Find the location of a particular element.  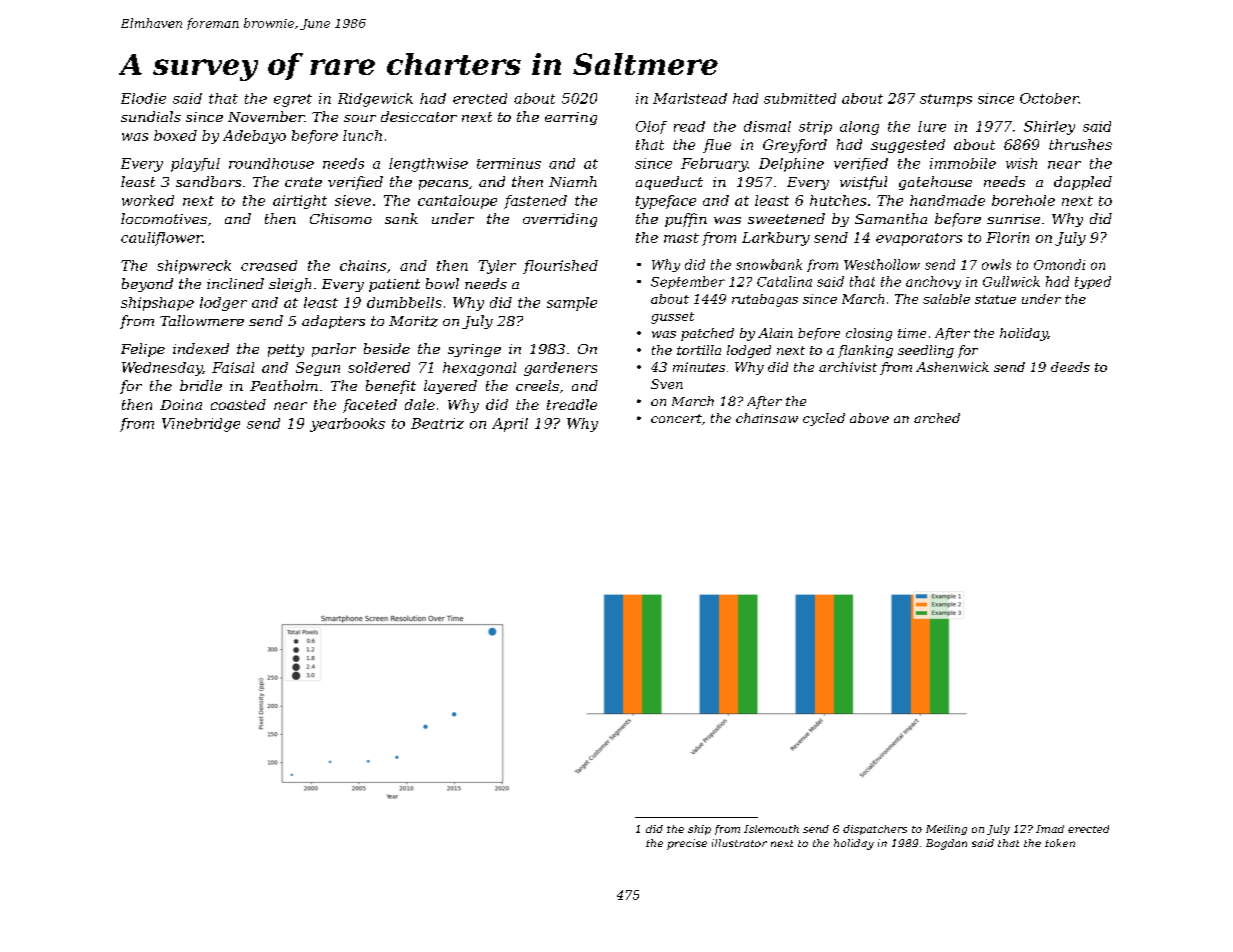

Beatriz is located at coordinates (437, 423).
